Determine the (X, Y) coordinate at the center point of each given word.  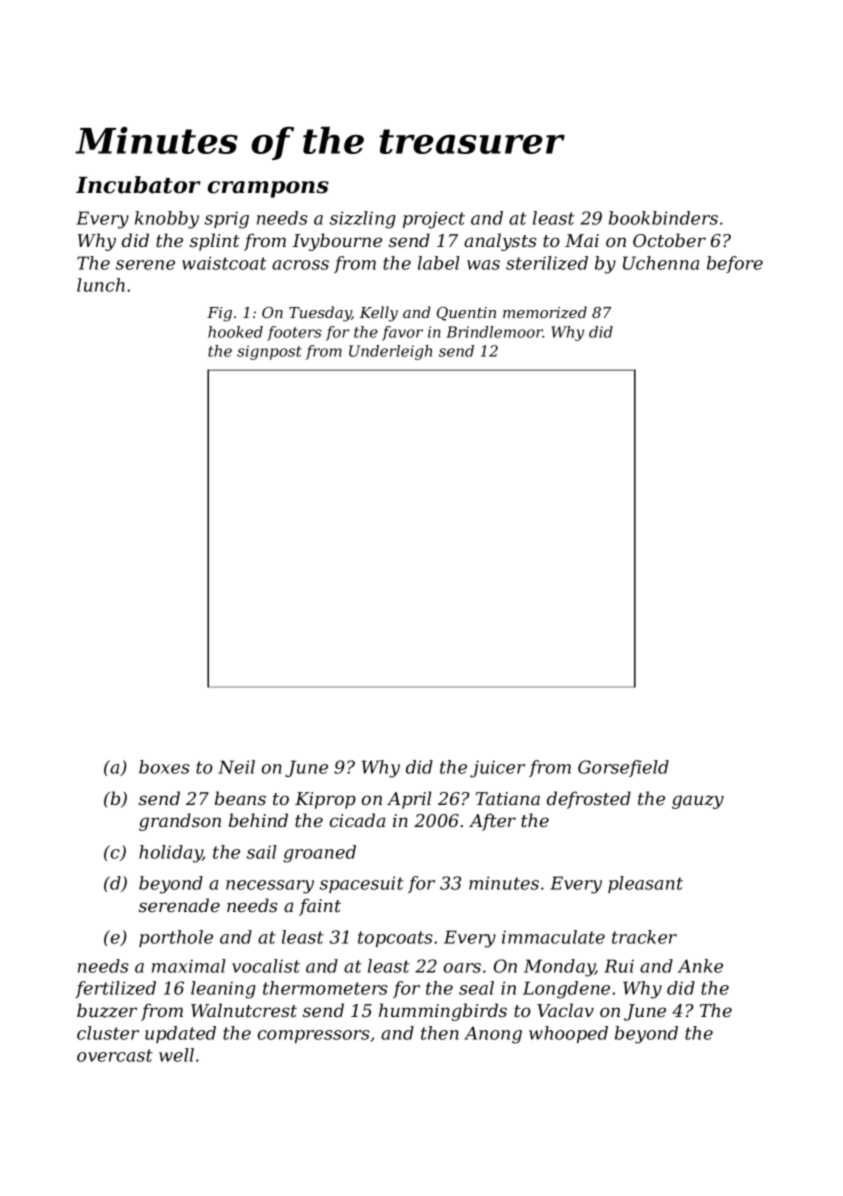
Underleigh (390, 352)
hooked (235, 332)
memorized (545, 312)
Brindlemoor (494, 332)
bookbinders (663, 218)
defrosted (589, 800)
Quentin (466, 314)
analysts (500, 242)
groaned (319, 854)
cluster (108, 1033)
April (409, 800)
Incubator (138, 185)
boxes (164, 767)
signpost (269, 352)
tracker (644, 937)
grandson (180, 822)
